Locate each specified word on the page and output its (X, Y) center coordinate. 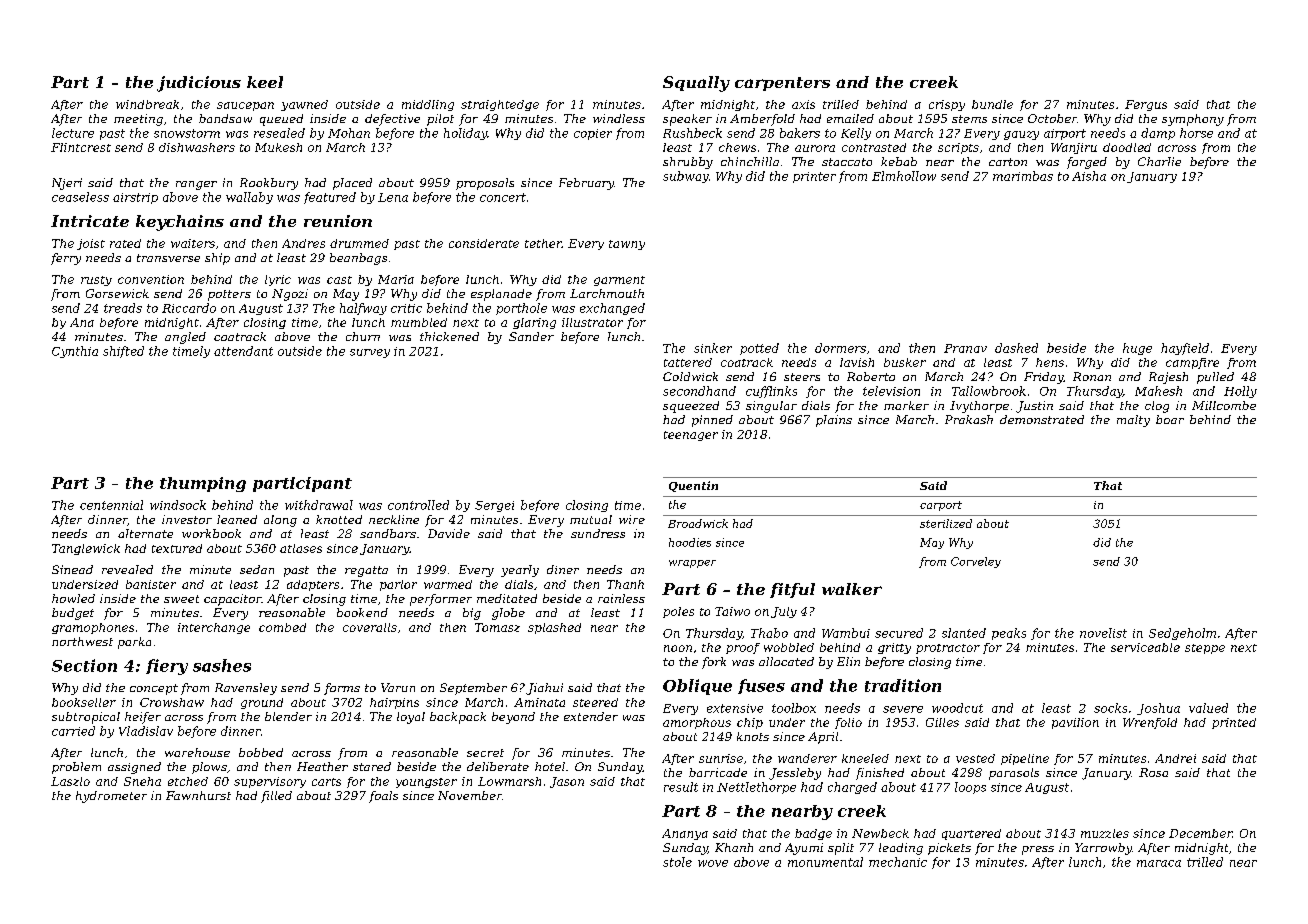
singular (771, 407)
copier (593, 134)
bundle (992, 104)
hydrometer (111, 797)
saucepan (245, 106)
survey (370, 353)
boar (1170, 419)
